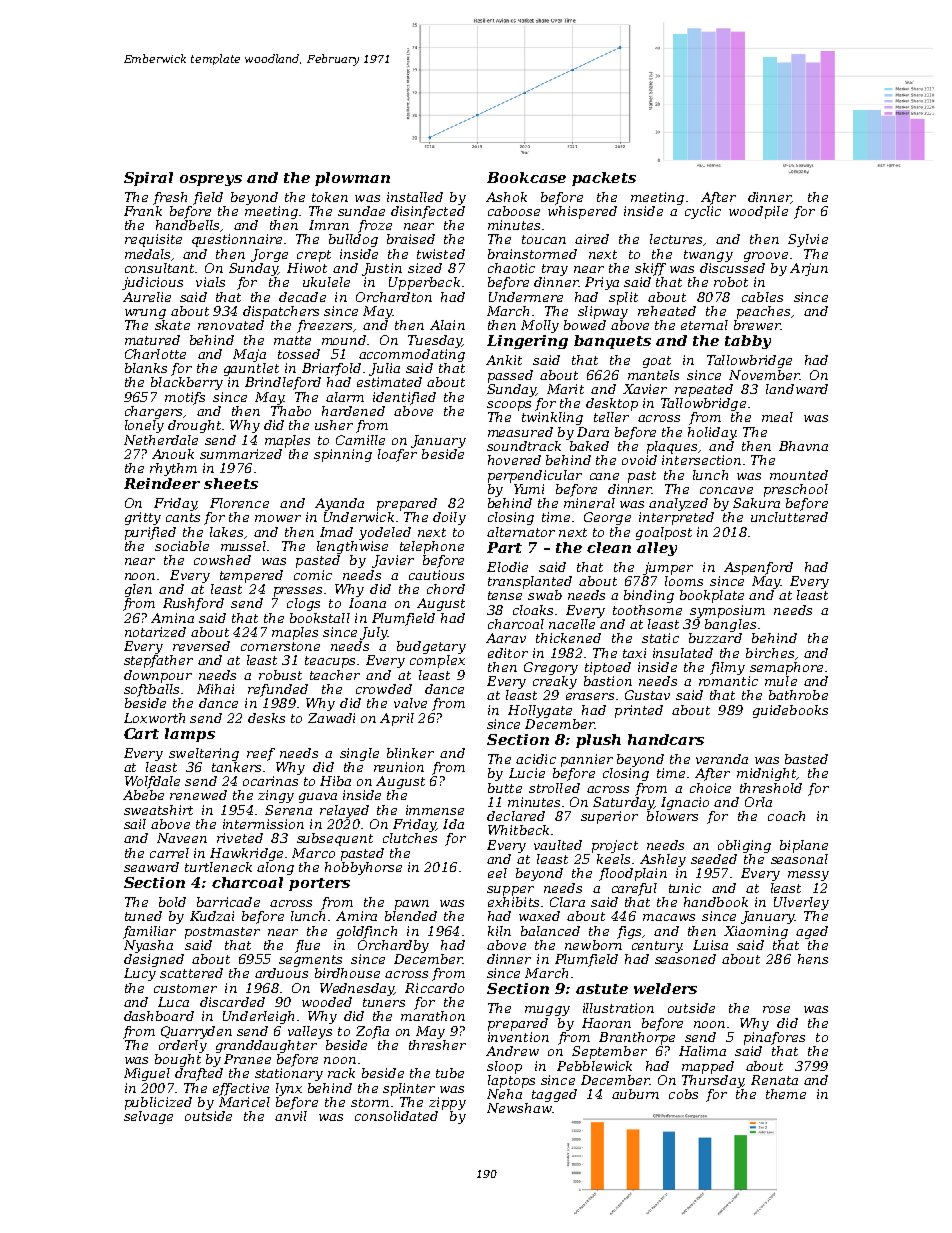 The image size is (952, 1233). I want to click on supper, so click(510, 891).
